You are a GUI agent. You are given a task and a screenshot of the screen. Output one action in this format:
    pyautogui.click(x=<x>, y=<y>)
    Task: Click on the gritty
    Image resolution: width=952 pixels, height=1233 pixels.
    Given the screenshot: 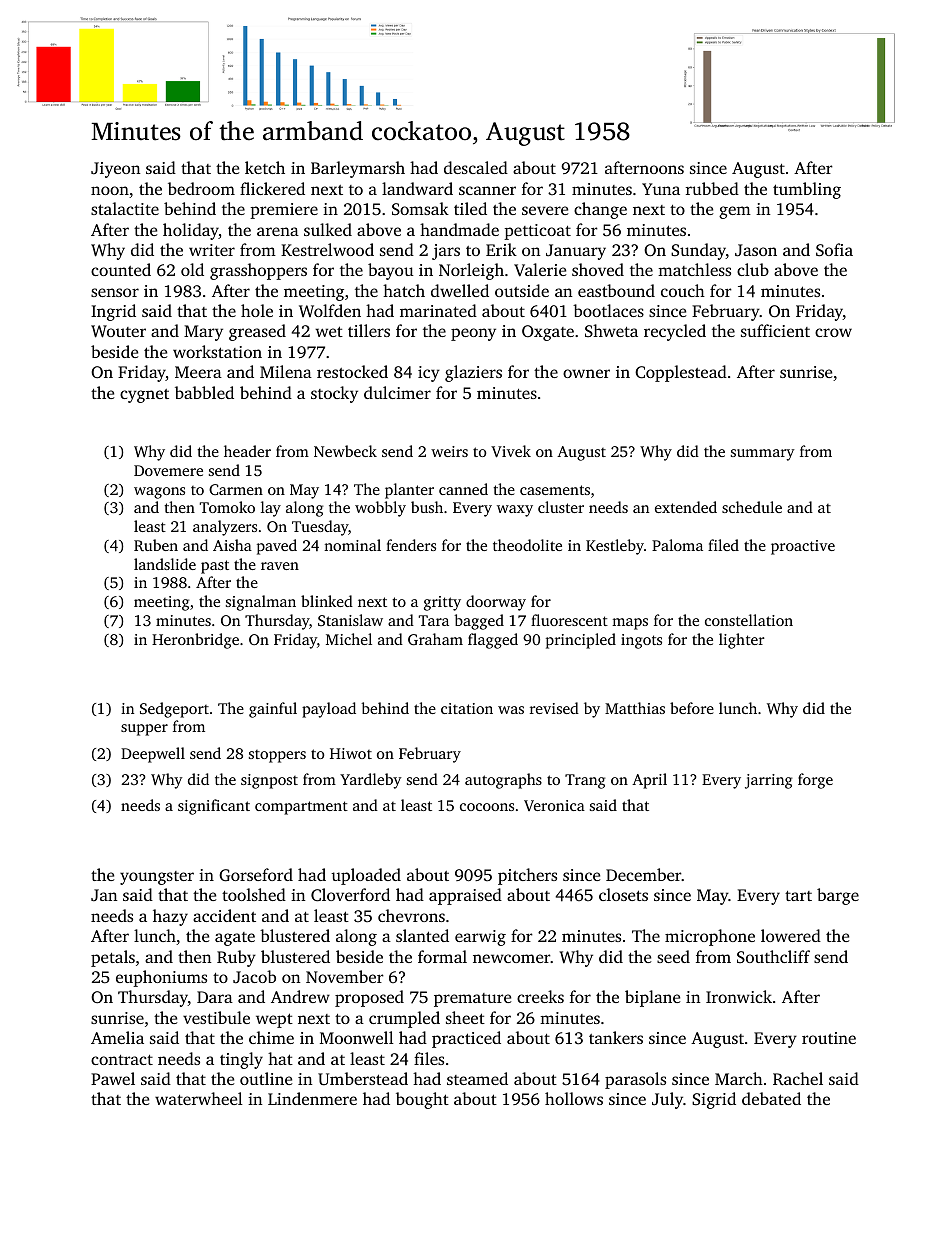 What is the action you would take?
    pyautogui.click(x=442, y=603)
